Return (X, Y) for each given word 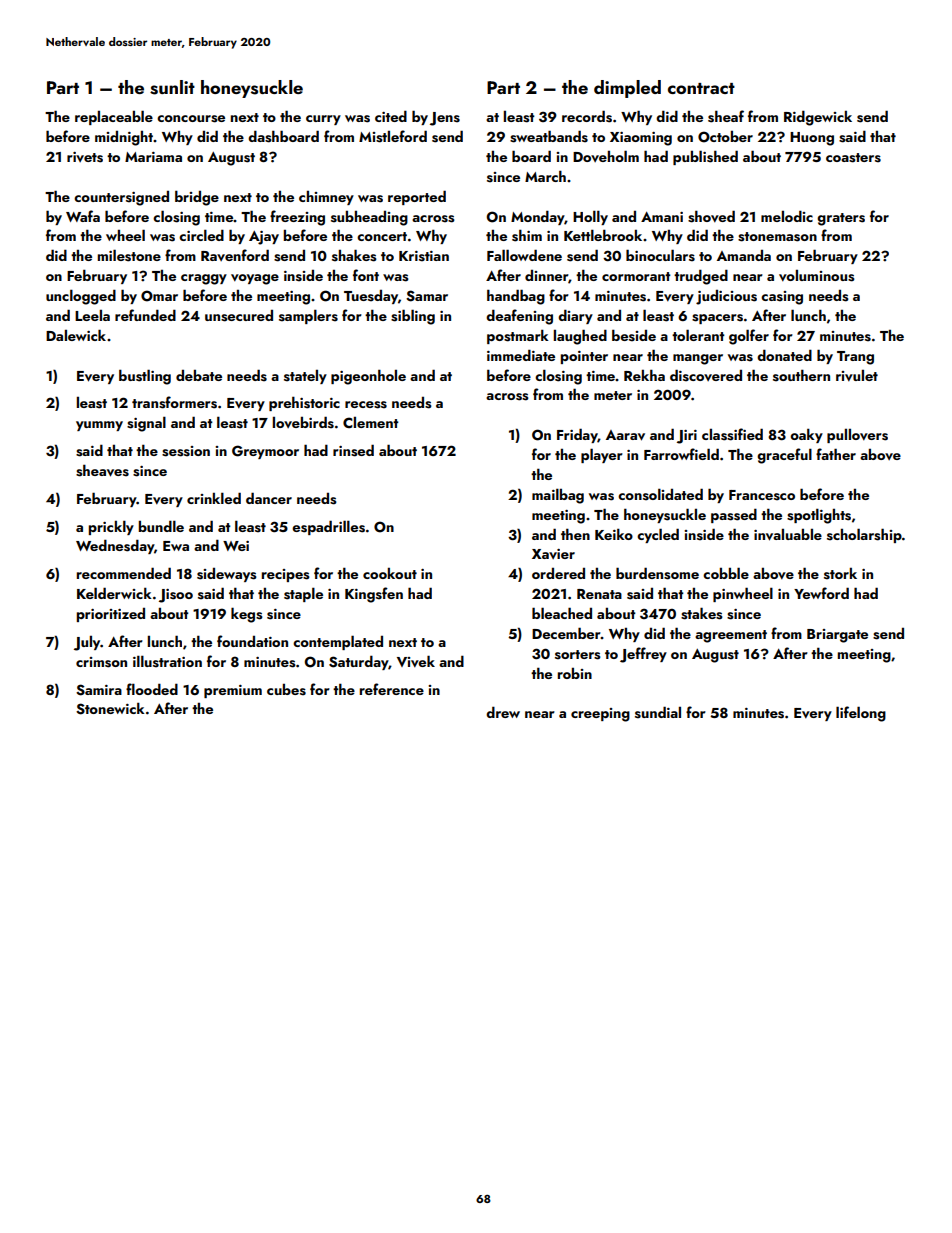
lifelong (861, 714)
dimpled (627, 89)
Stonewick (110, 708)
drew (503, 712)
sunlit (172, 87)
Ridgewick (818, 118)
